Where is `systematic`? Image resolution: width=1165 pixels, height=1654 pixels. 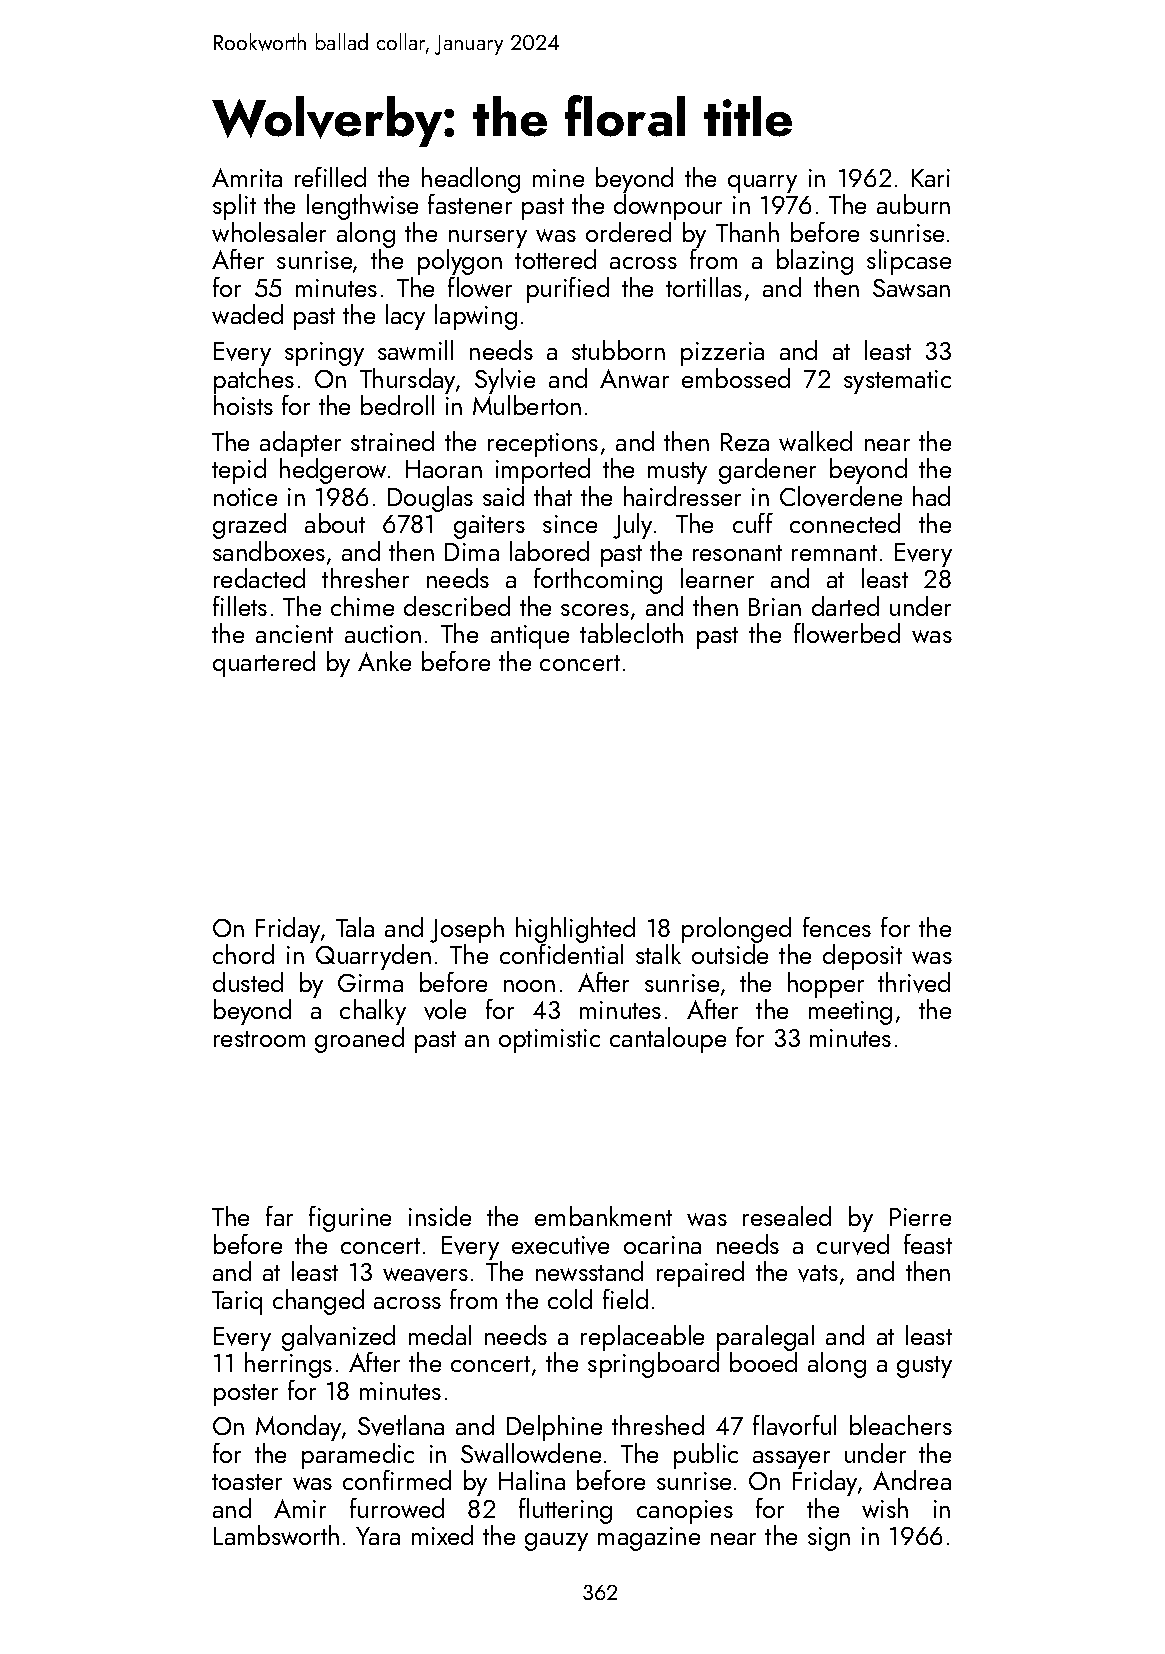
systematic is located at coordinates (897, 382).
